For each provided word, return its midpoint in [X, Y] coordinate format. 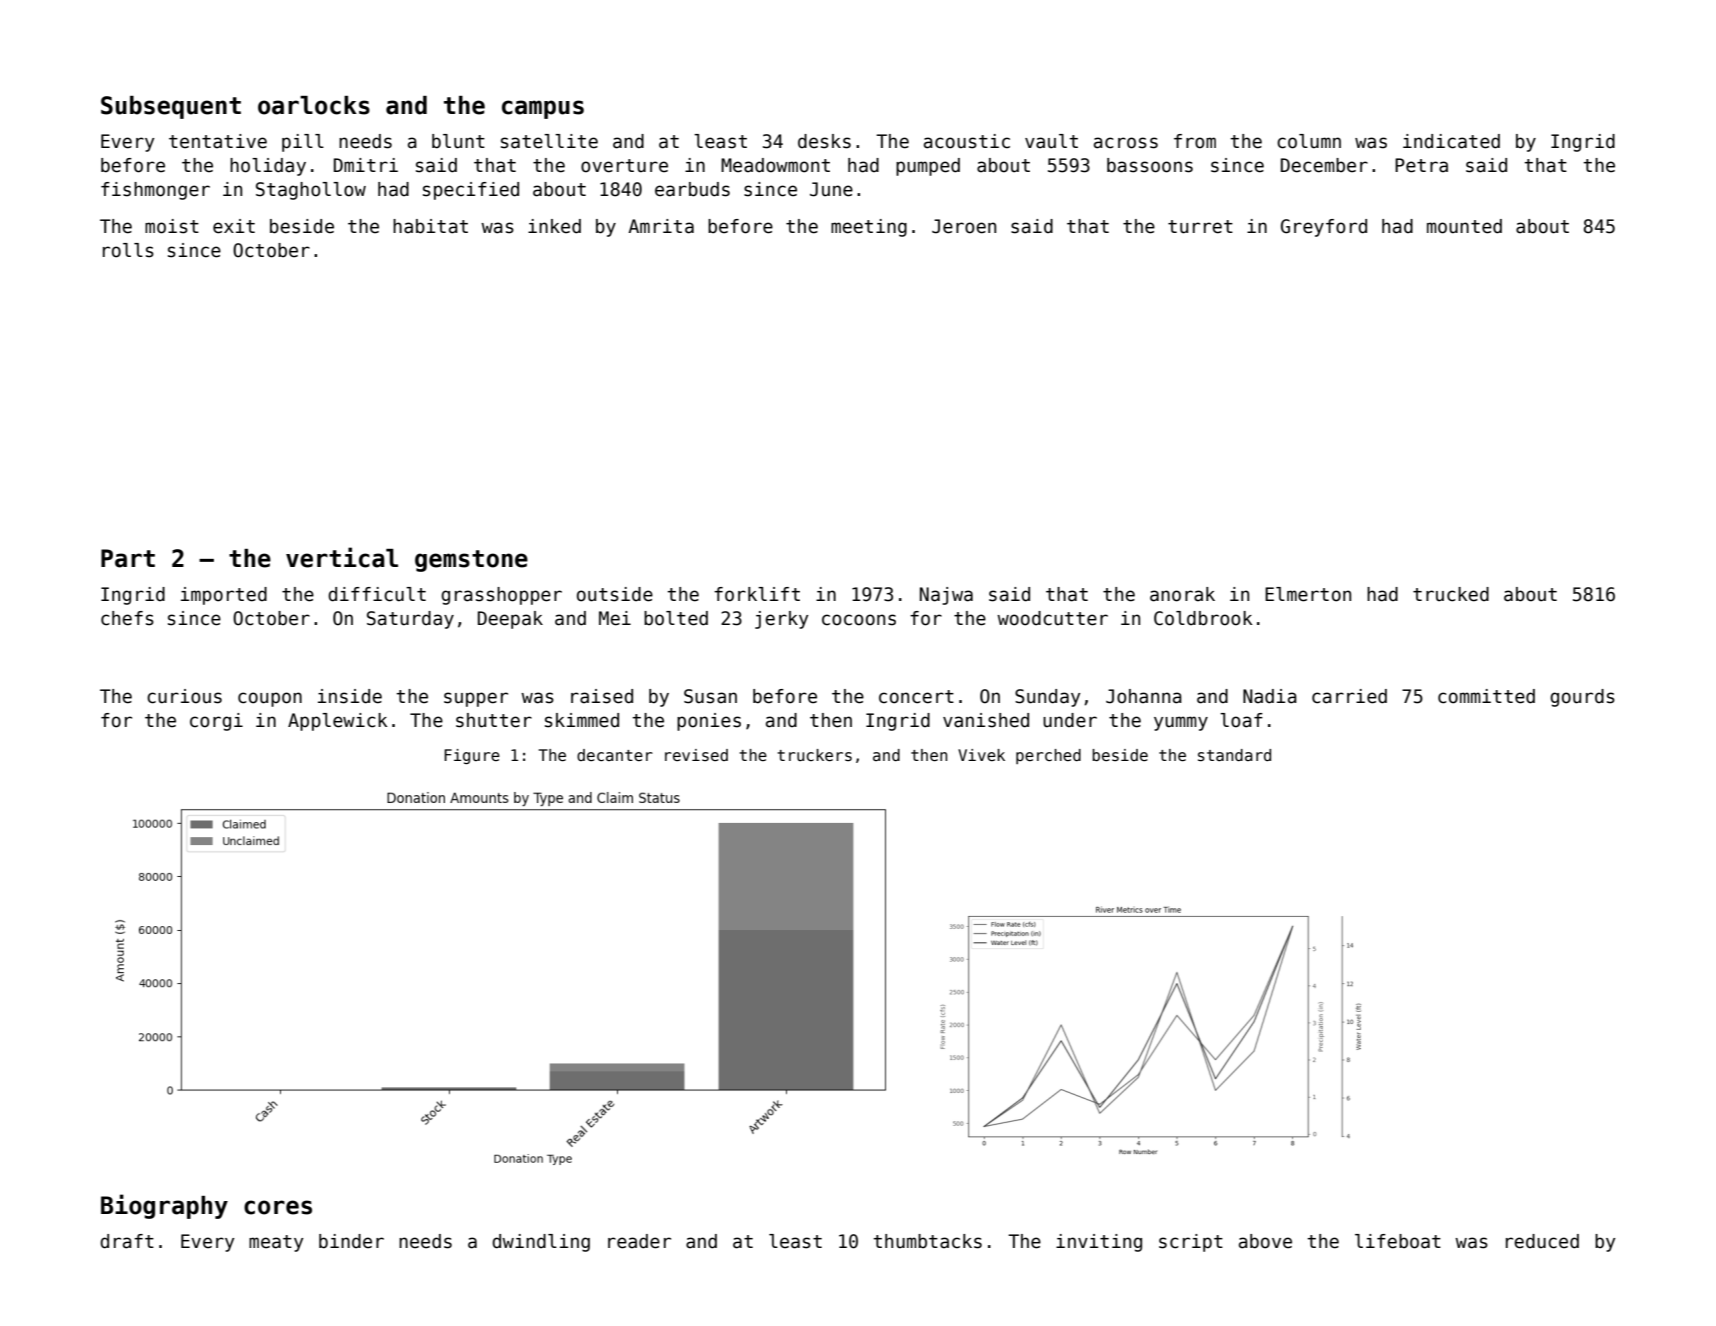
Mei [615, 618]
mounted [1464, 226]
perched [1048, 756]
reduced [1542, 1241]
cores [278, 1207]
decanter [615, 755]
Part [128, 558]
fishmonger [155, 191]
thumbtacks [927, 1241]
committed [1486, 696]
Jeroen [964, 226]
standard [1234, 755]
